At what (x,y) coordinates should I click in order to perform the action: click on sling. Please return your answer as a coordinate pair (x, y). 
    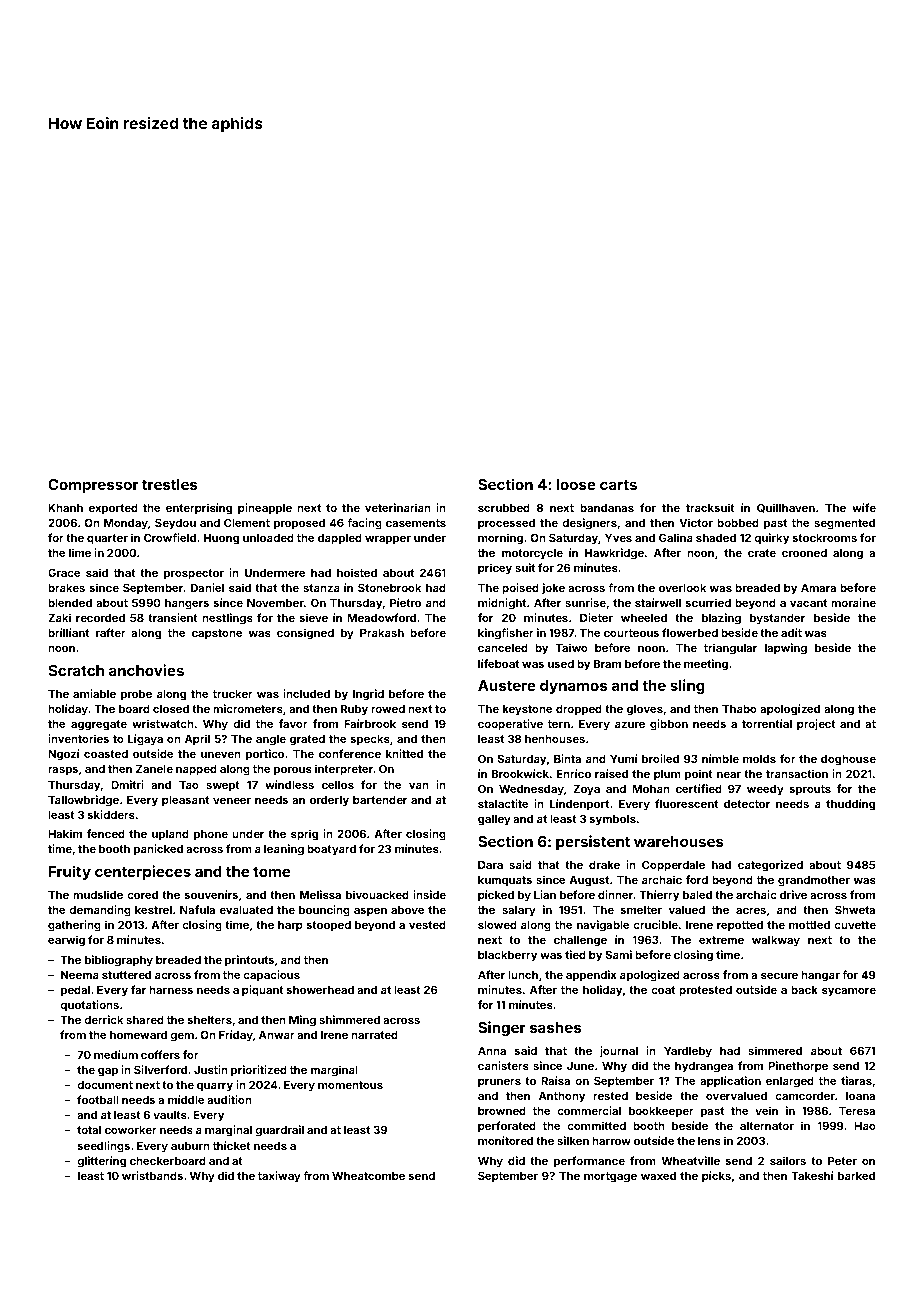
    Looking at the image, I should click on (687, 686).
